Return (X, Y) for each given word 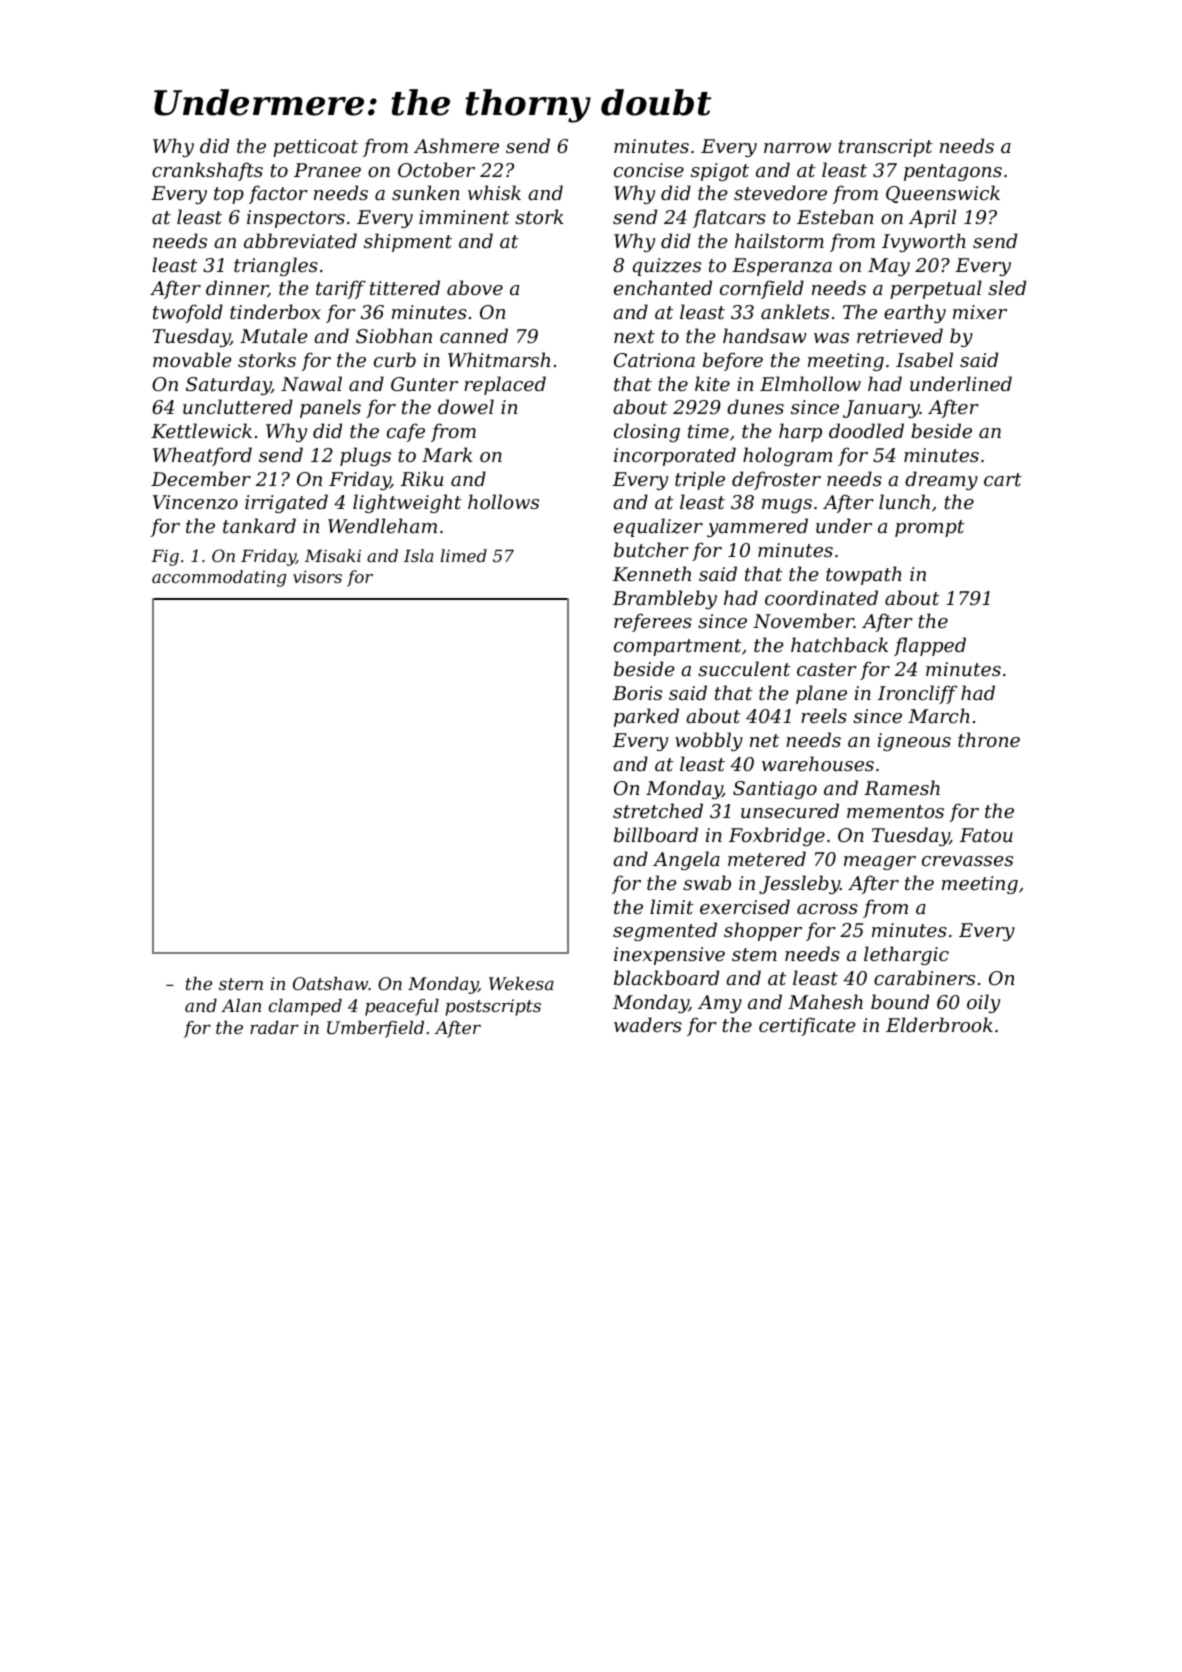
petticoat (315, 148)
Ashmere (456, 145)
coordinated (821, 597)
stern (241, 984)
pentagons (953, 172)
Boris (637, 693)
